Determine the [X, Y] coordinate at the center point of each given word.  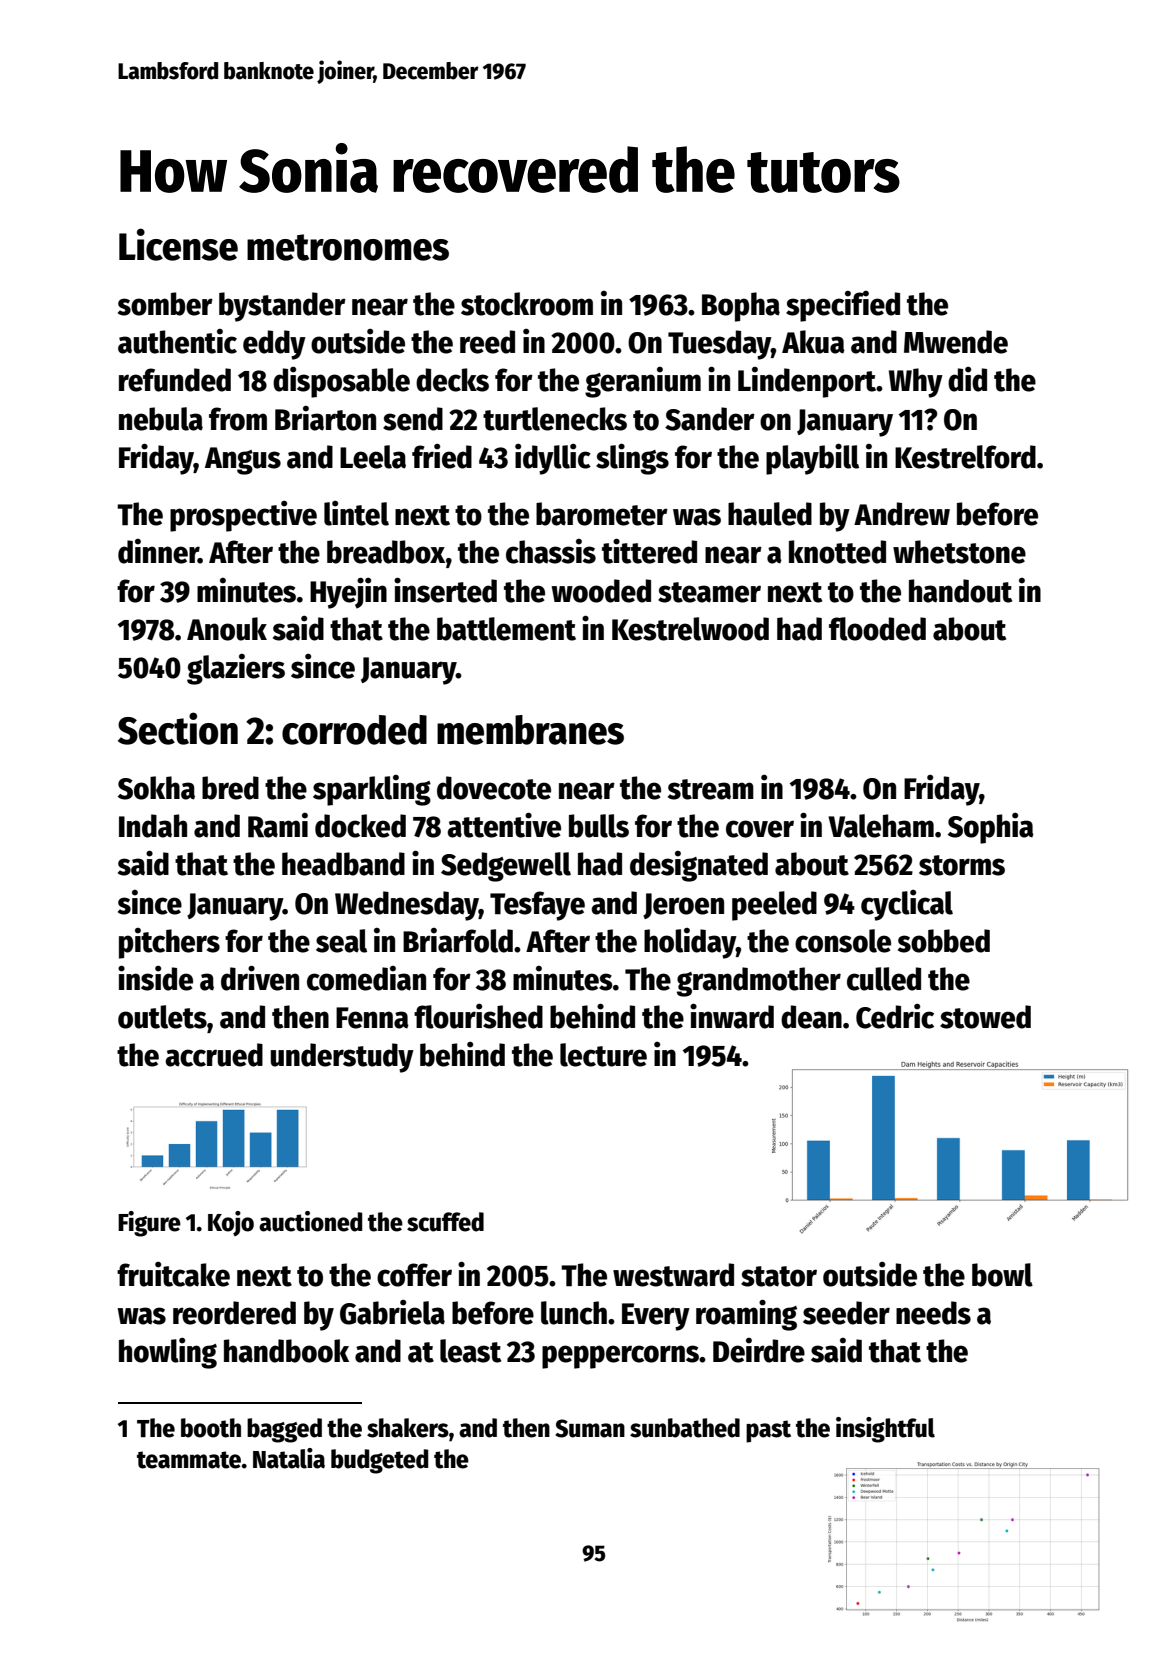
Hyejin [348, 593]
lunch [574, 1313]
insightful [885, 1430]
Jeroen [683, 906]
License [178, 244]
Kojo [231, 1223]
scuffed [445, 1222]
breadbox [386, 552]
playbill [812, 459]
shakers [408, 1428]
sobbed [944, 941]
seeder [846, 1313]
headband [343, 864]
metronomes [348, 247]
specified [843, 306]
